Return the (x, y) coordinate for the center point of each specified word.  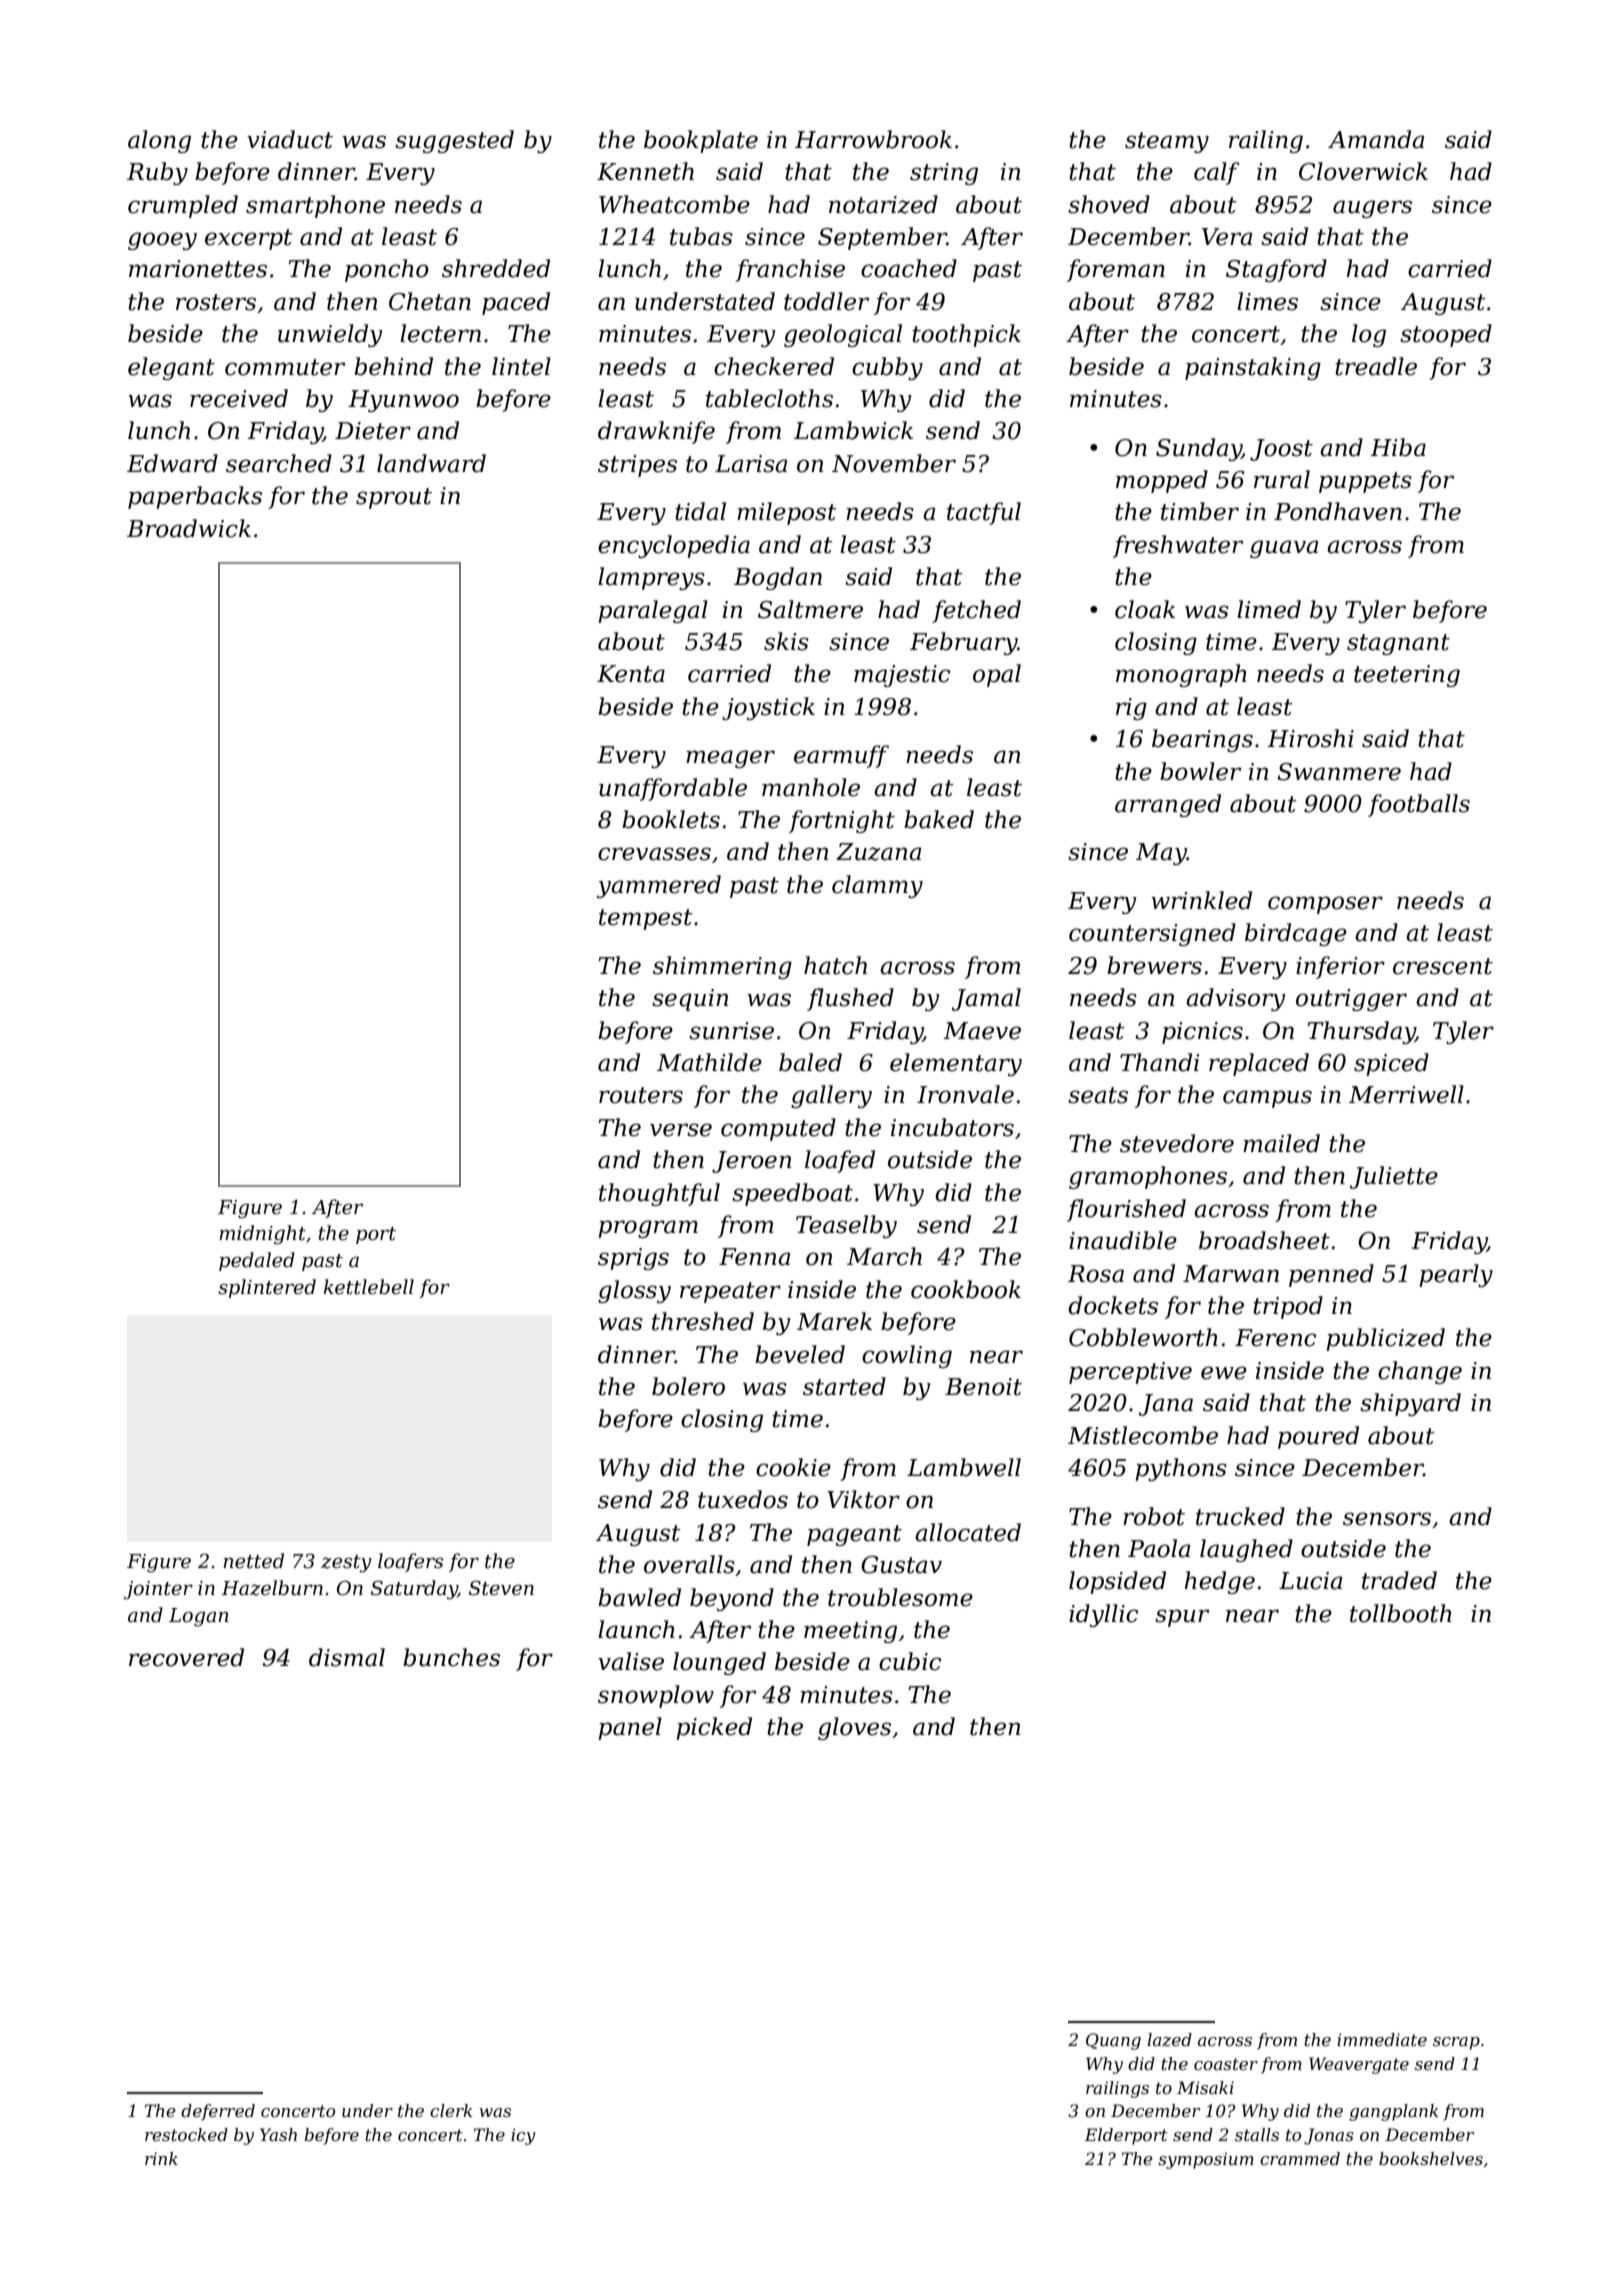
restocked (186, 2134)
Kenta (631, 674)
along (159, 141)
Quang (1113, 2041)
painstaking (1253, 368)
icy (523, 2136)
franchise (790, 270)
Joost (1281, 450)
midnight (262, 1235)
